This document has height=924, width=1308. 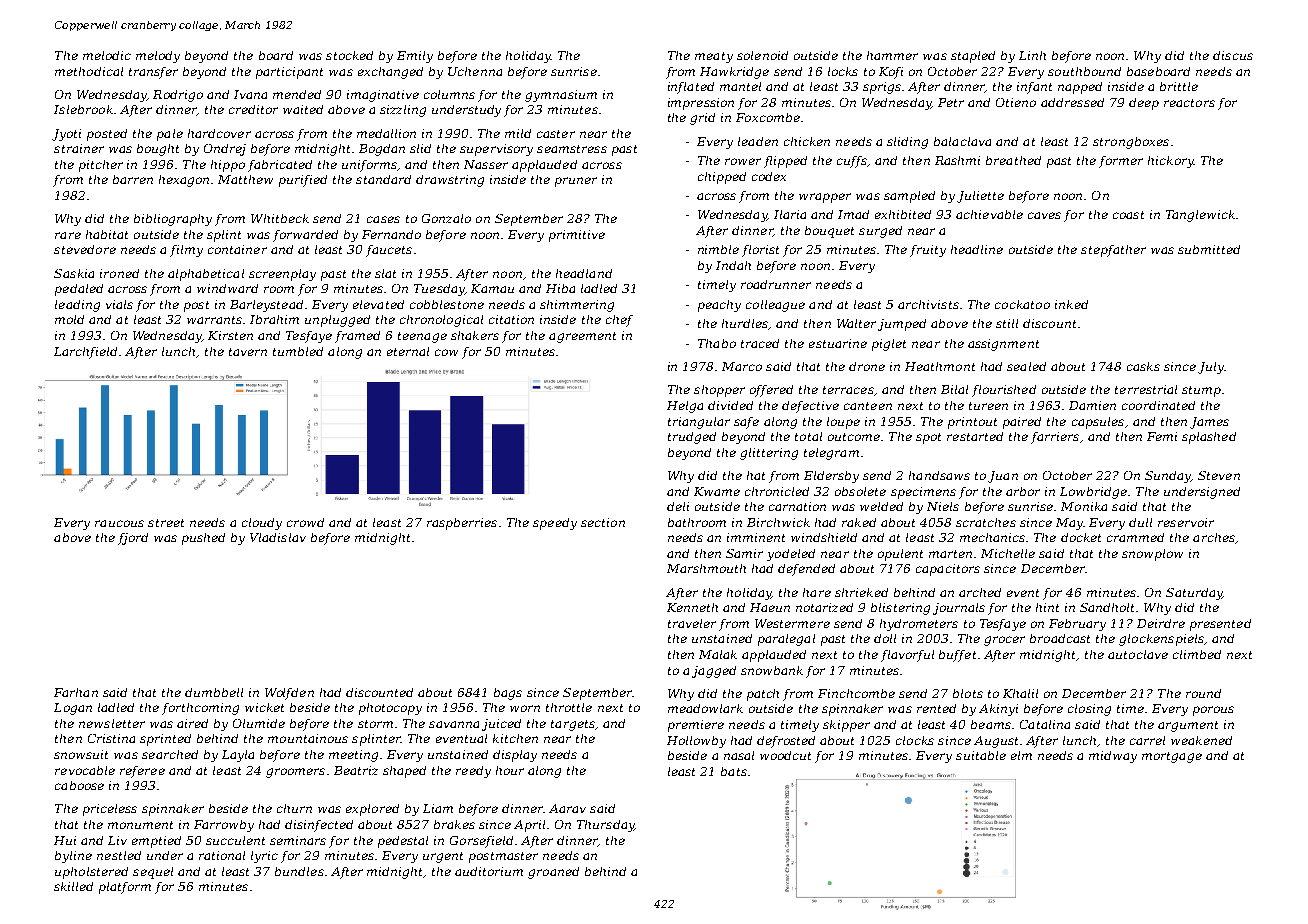 I want to click on tureen, so click(x=988, y=406).
